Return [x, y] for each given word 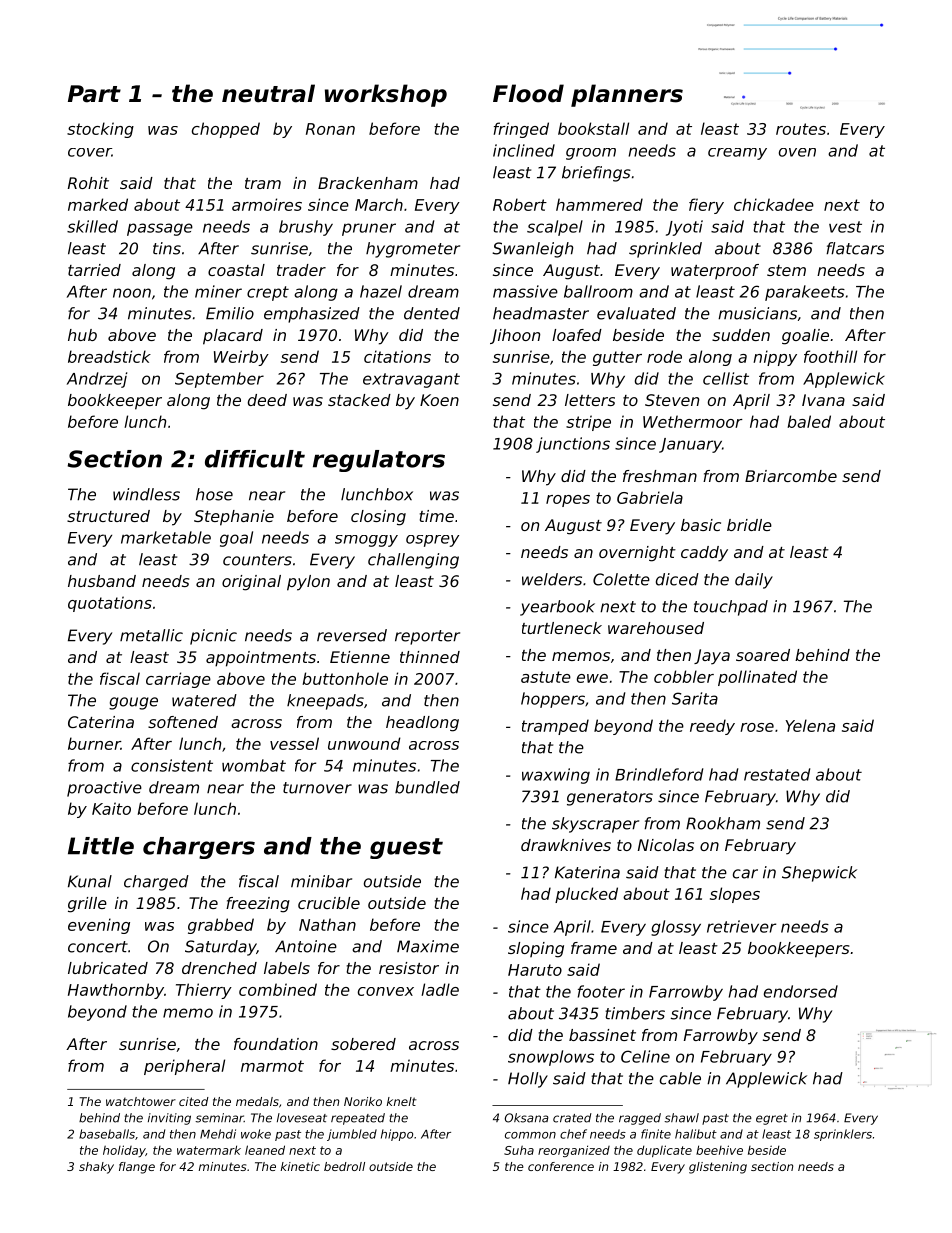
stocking [100, 130]
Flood [528, 93]
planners [627, 95]
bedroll [344, 1166]
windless [146, 494]
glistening [718, 1168]
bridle [749, 525]
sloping [536, 950]
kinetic [300, 1166]
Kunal [90, 881]
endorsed [801, 991]
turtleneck [562, 628]
